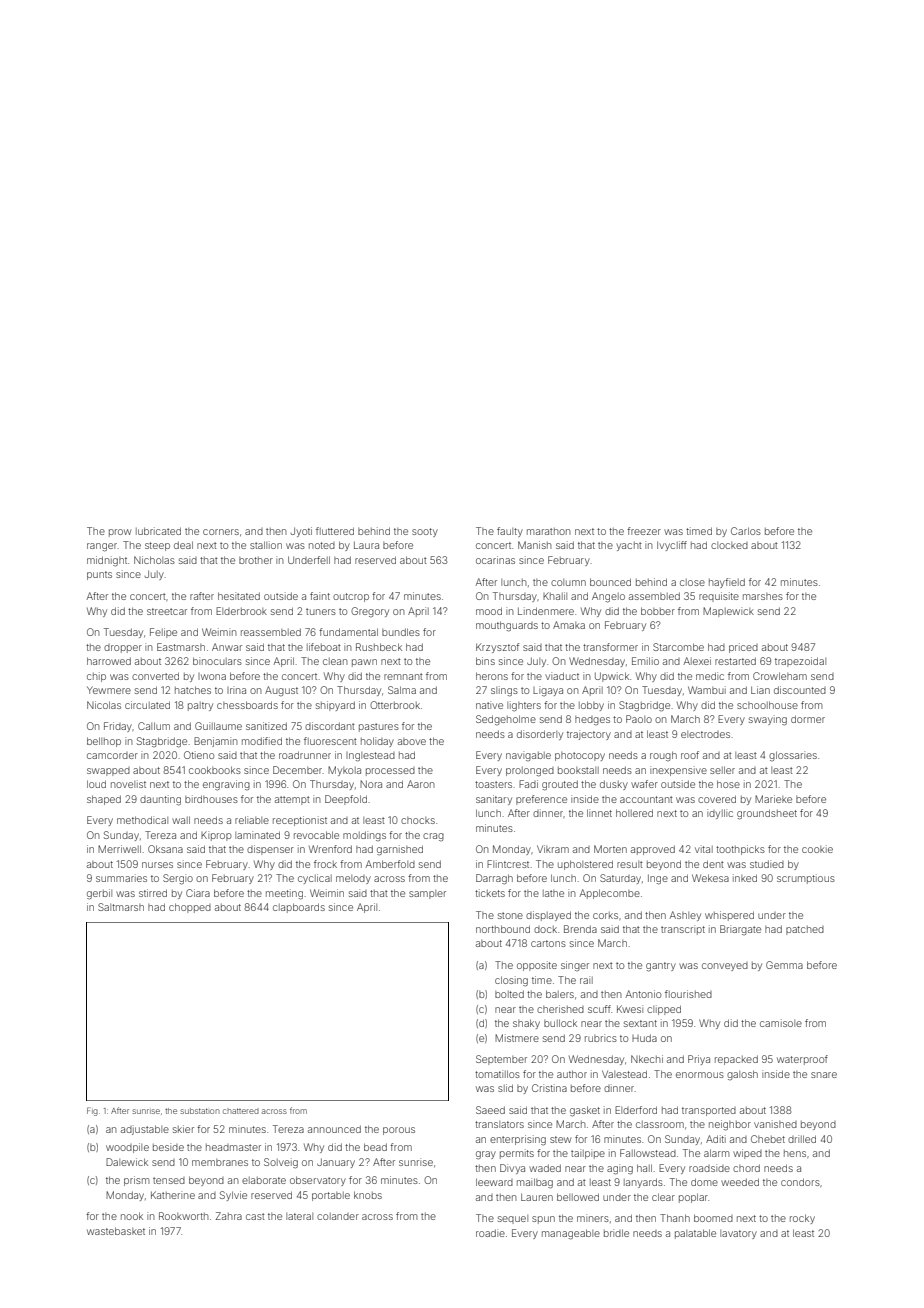 This document has height=1308, width=924. Describe the element at coordinates (738, 1234) in the document. I see `lavatory` at that location.
